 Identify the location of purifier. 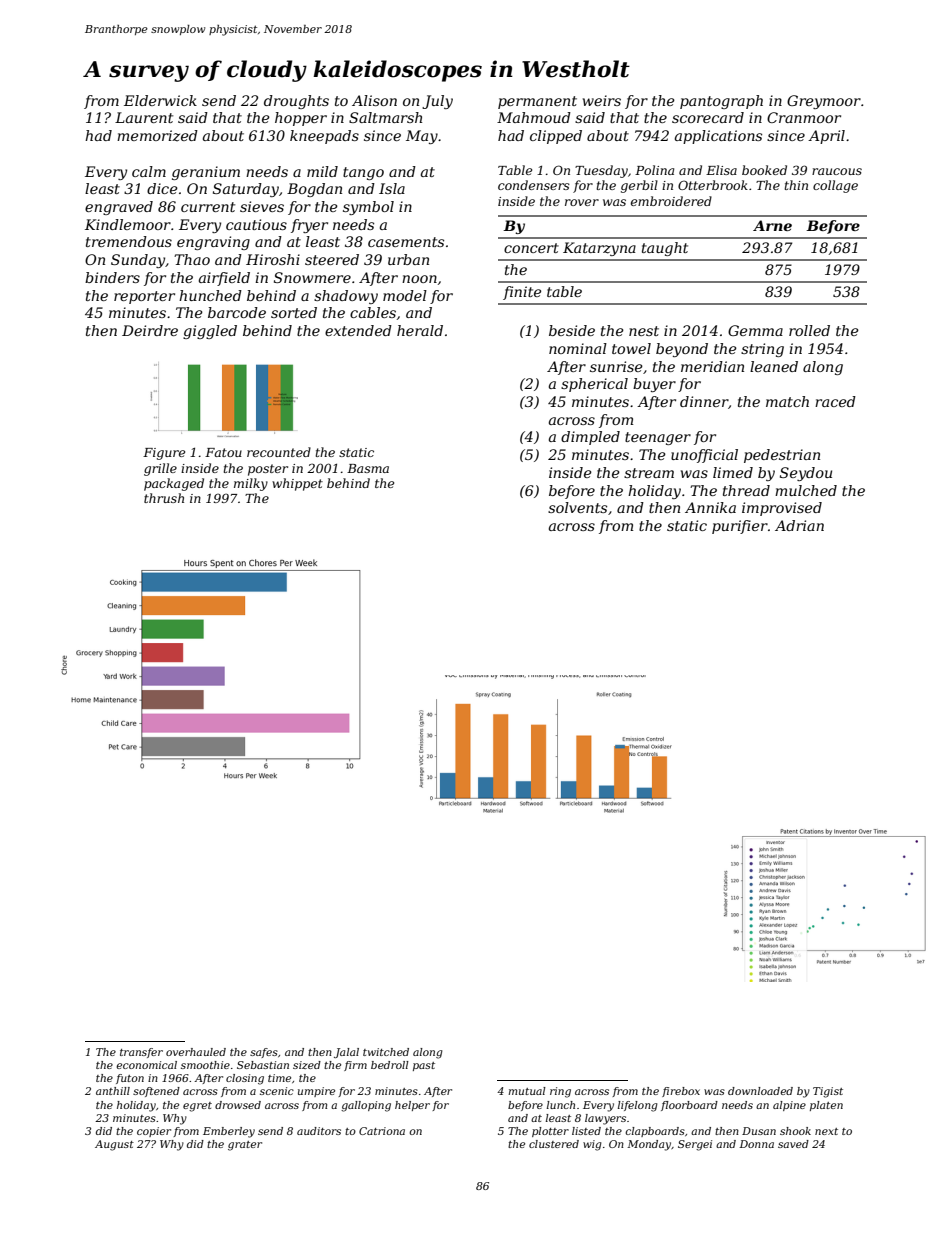
(740, 527).
